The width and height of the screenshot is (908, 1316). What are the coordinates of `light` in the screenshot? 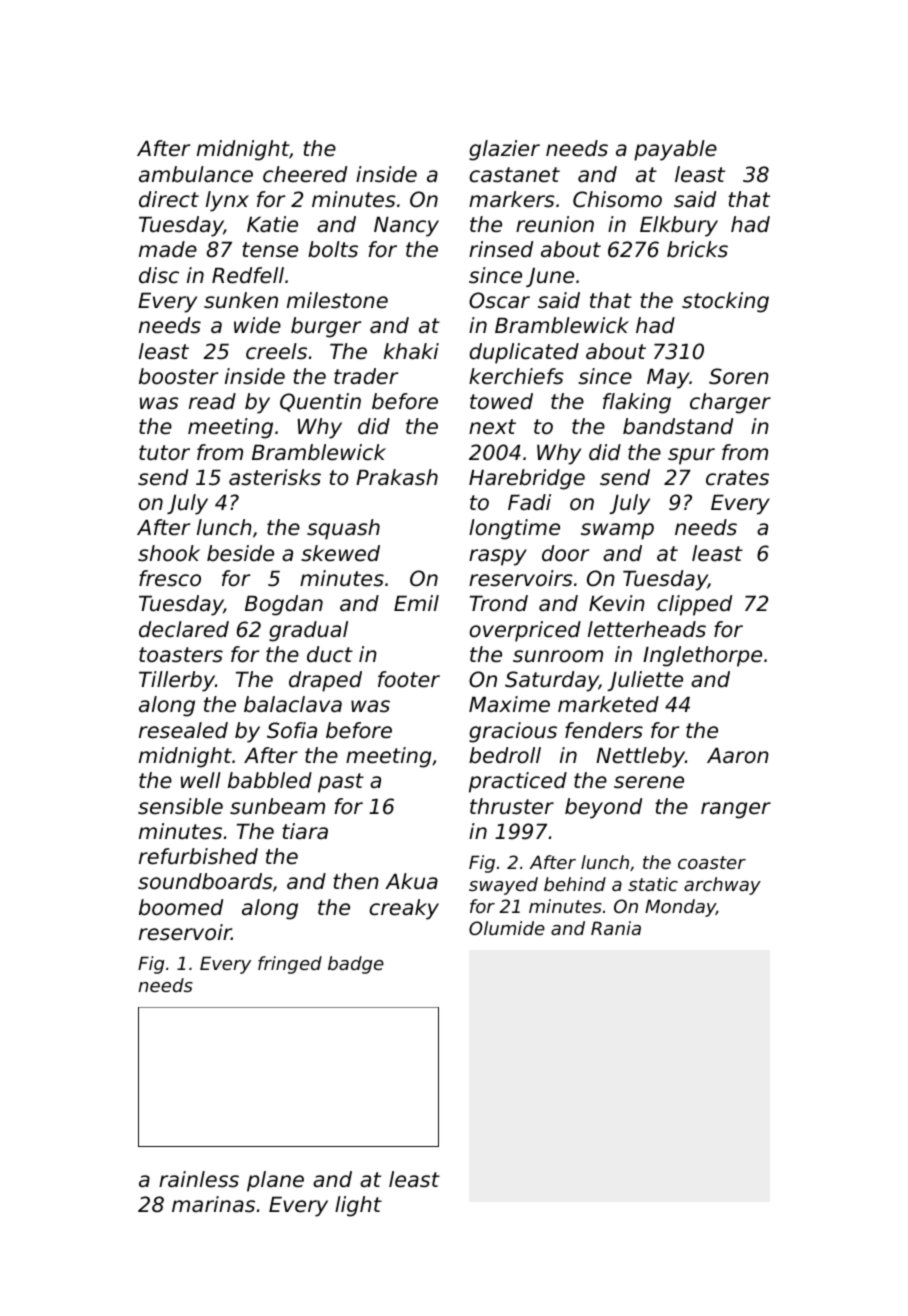 It's located at (358, 1206).
